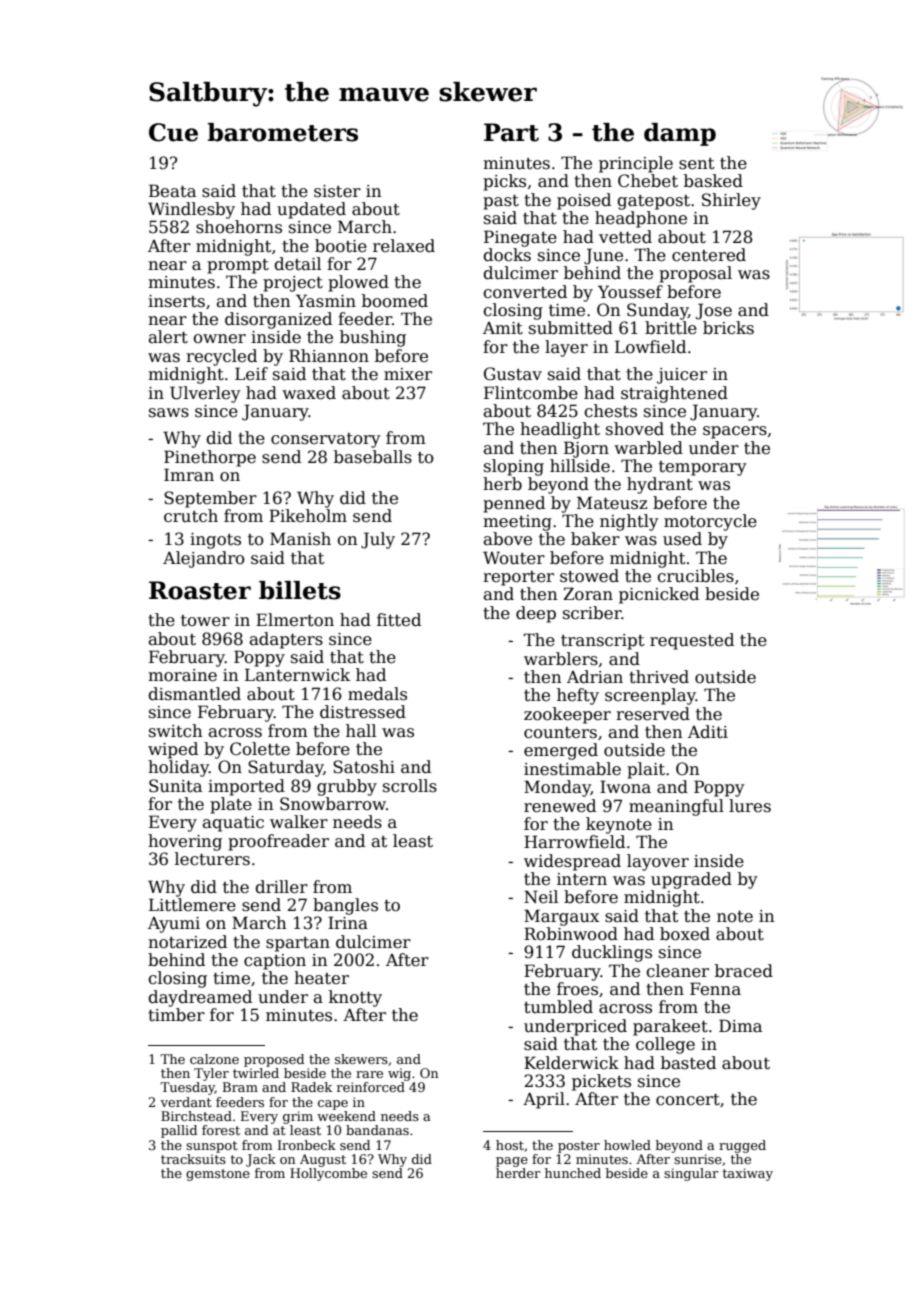 The width and height of the screenshot is (924, 1314). I want to click on concert, so click(688, 1100).
